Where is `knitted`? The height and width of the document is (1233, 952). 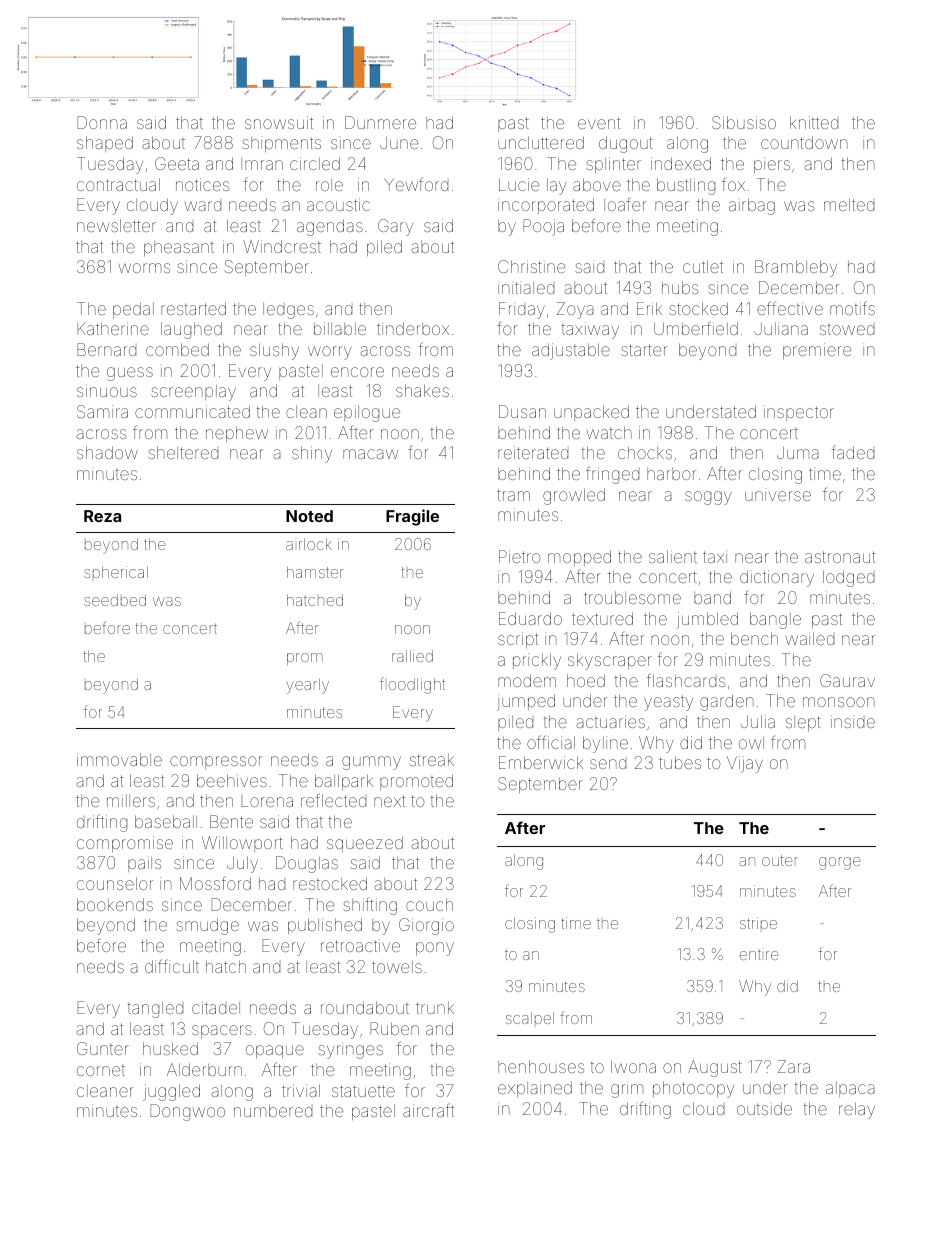 knitted is located at coordinates (814, 122).
